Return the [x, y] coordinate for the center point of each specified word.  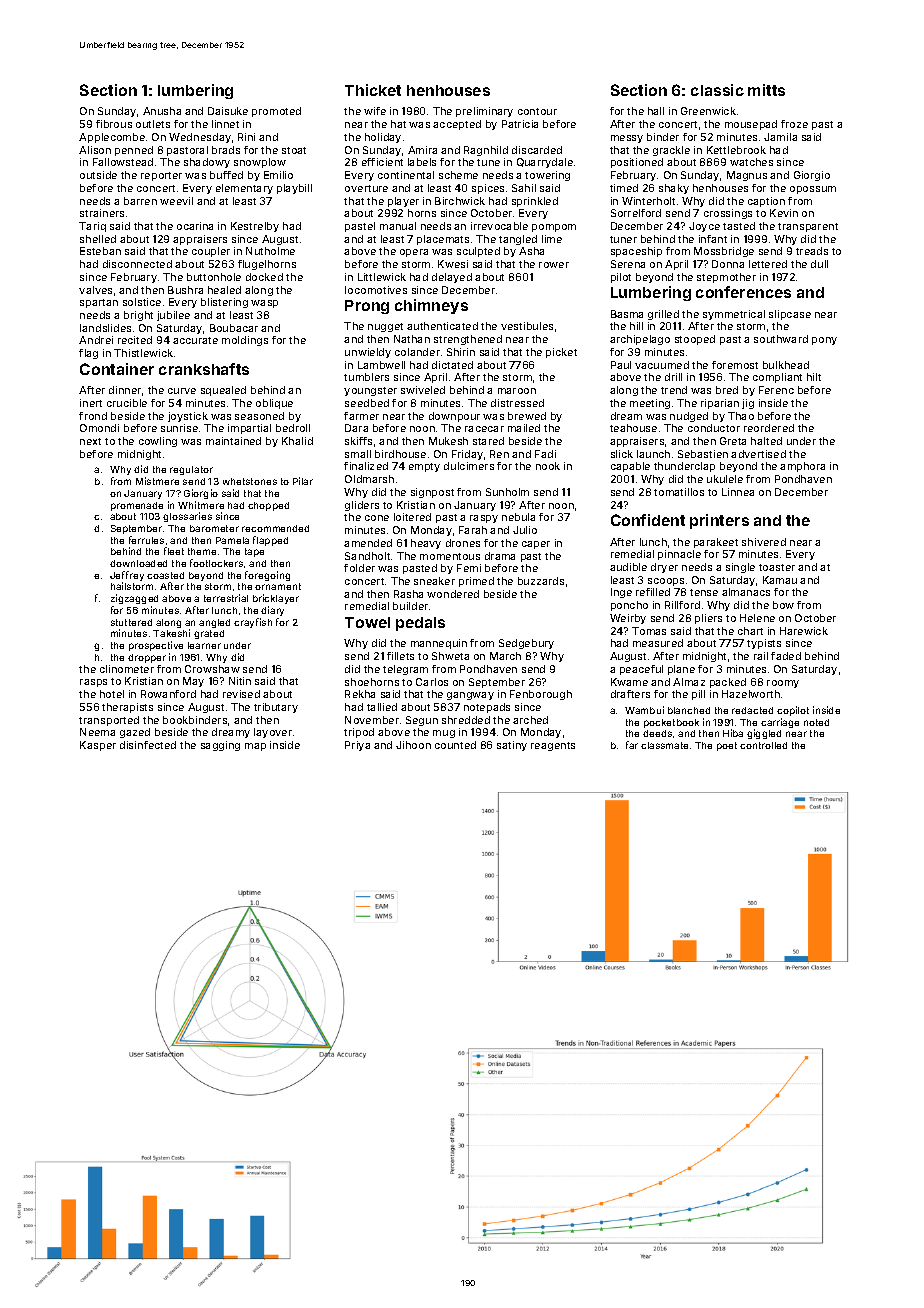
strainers [102, 213]
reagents [553, 746]
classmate [664, 745]
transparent [808, 227]
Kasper [98, 746]
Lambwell [381, 365]
